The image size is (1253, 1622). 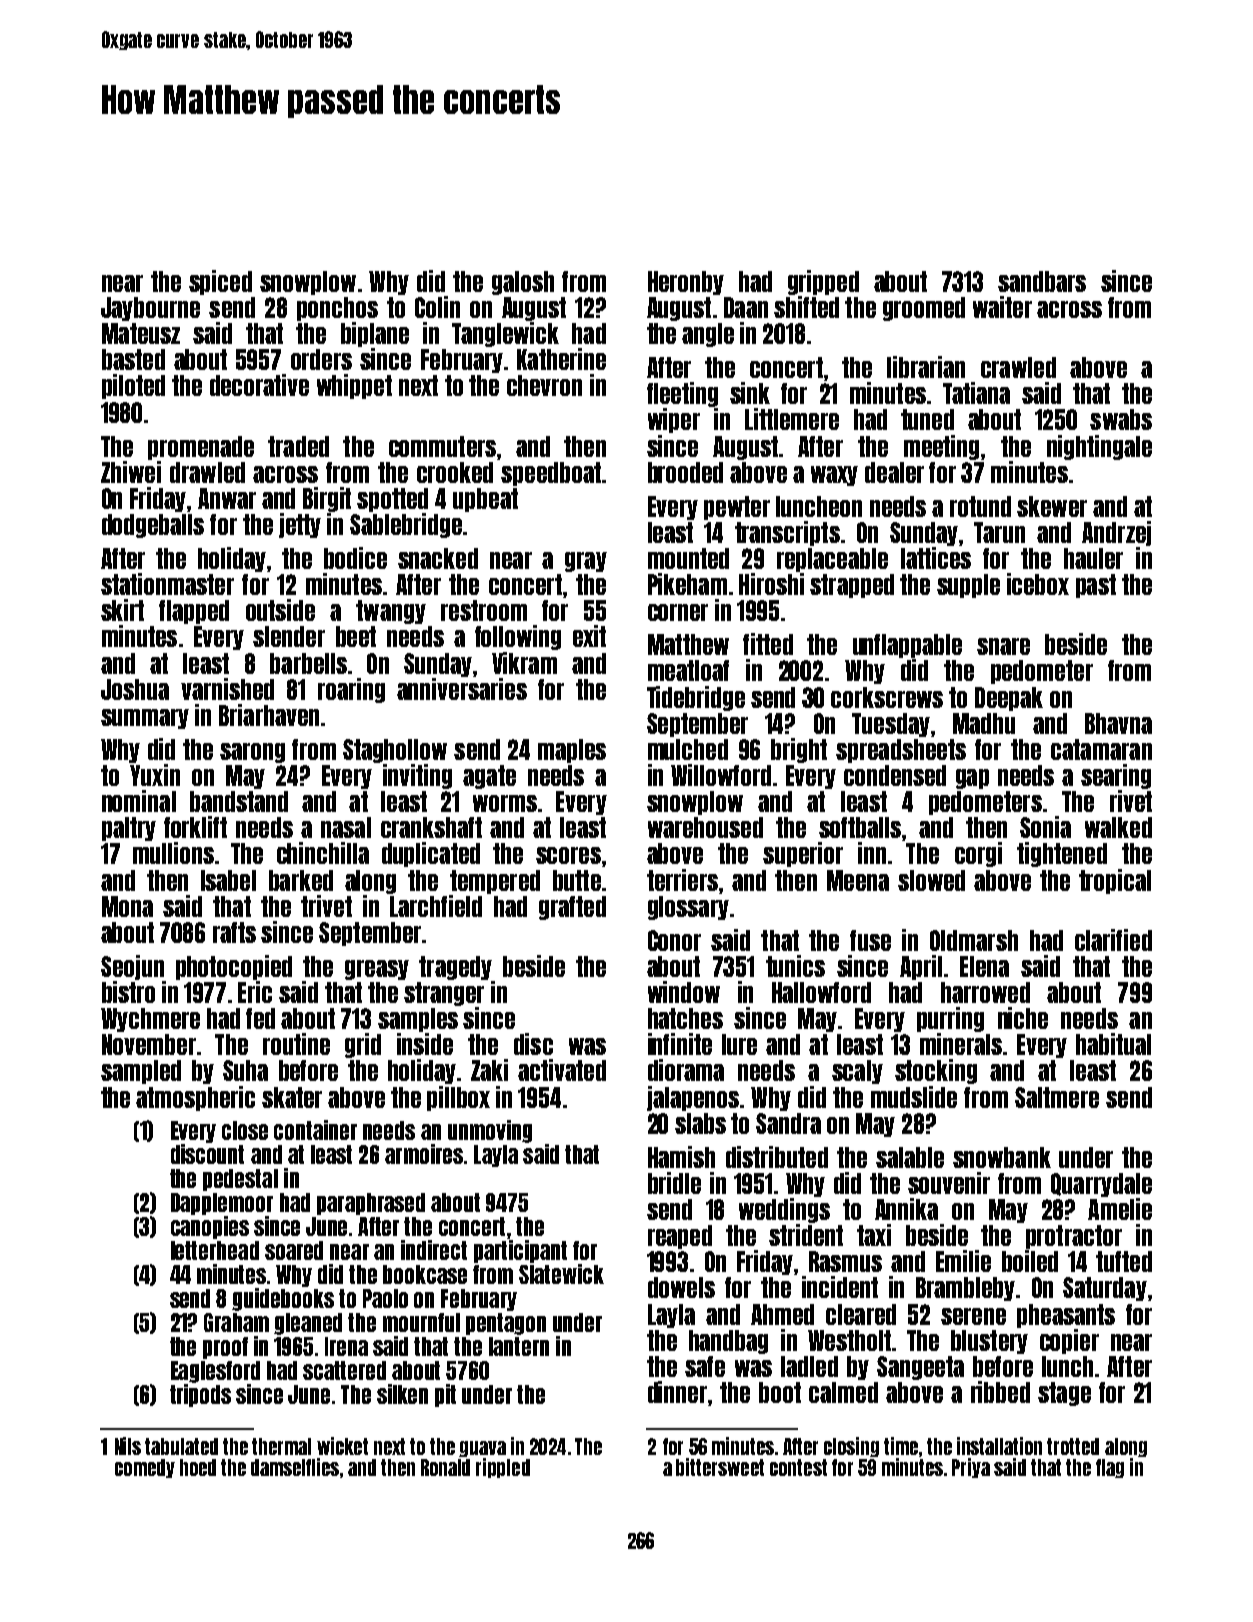 I want to click on hoed, so click(x=198, y=1467).
